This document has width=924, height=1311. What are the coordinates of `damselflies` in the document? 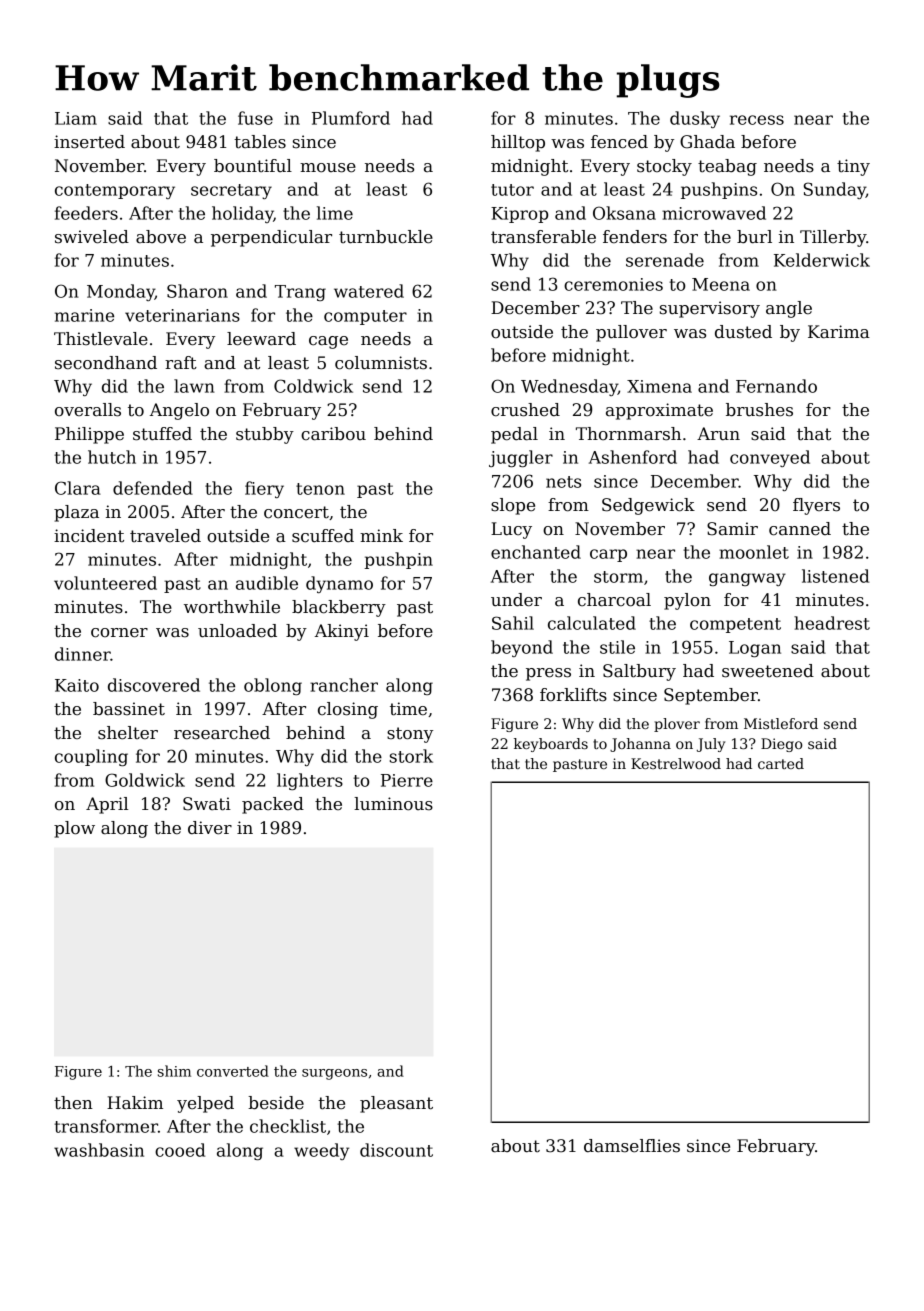 It's located at (632, 1146).
